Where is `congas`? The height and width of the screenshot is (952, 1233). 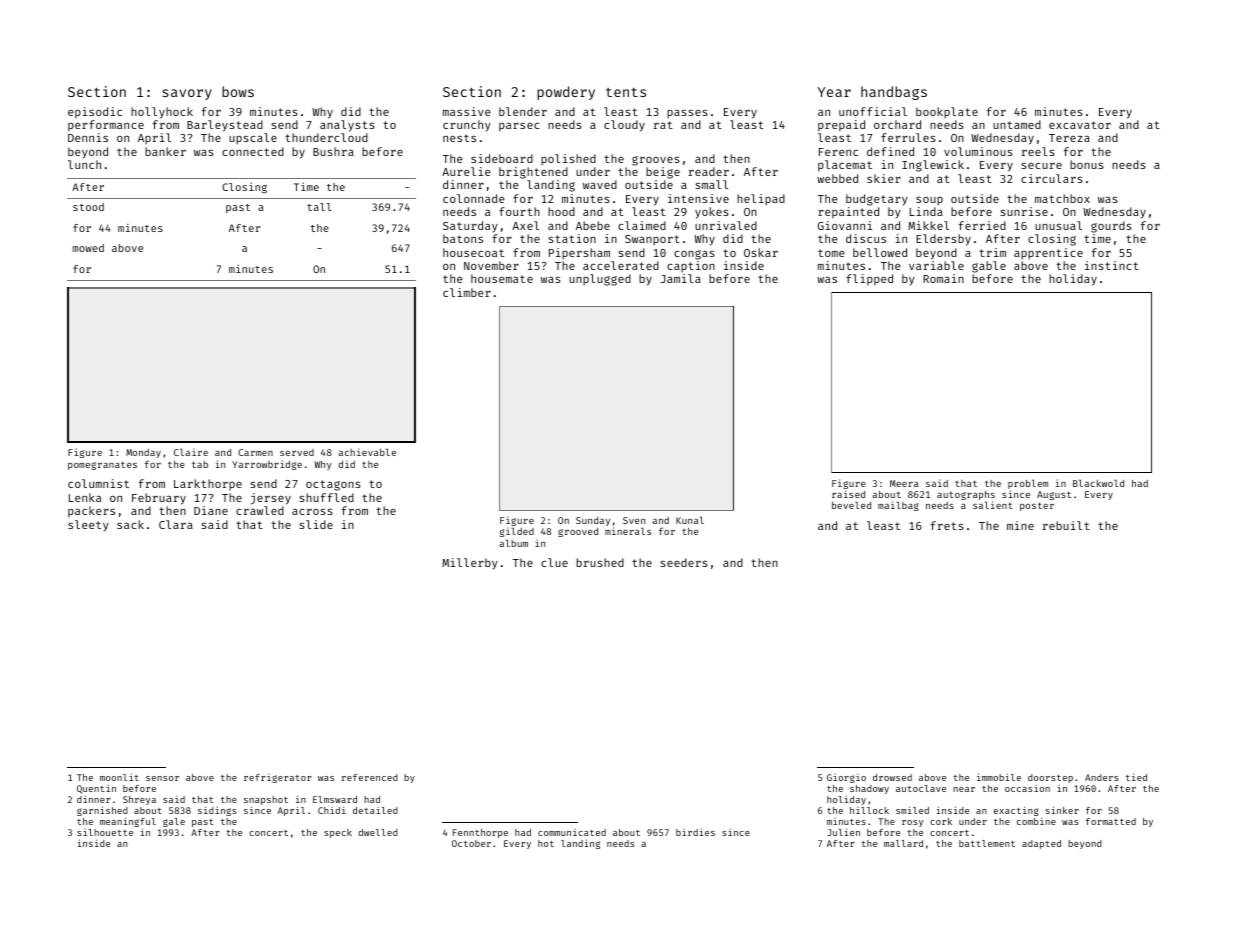
congas is located at coordinates (694, 255).
